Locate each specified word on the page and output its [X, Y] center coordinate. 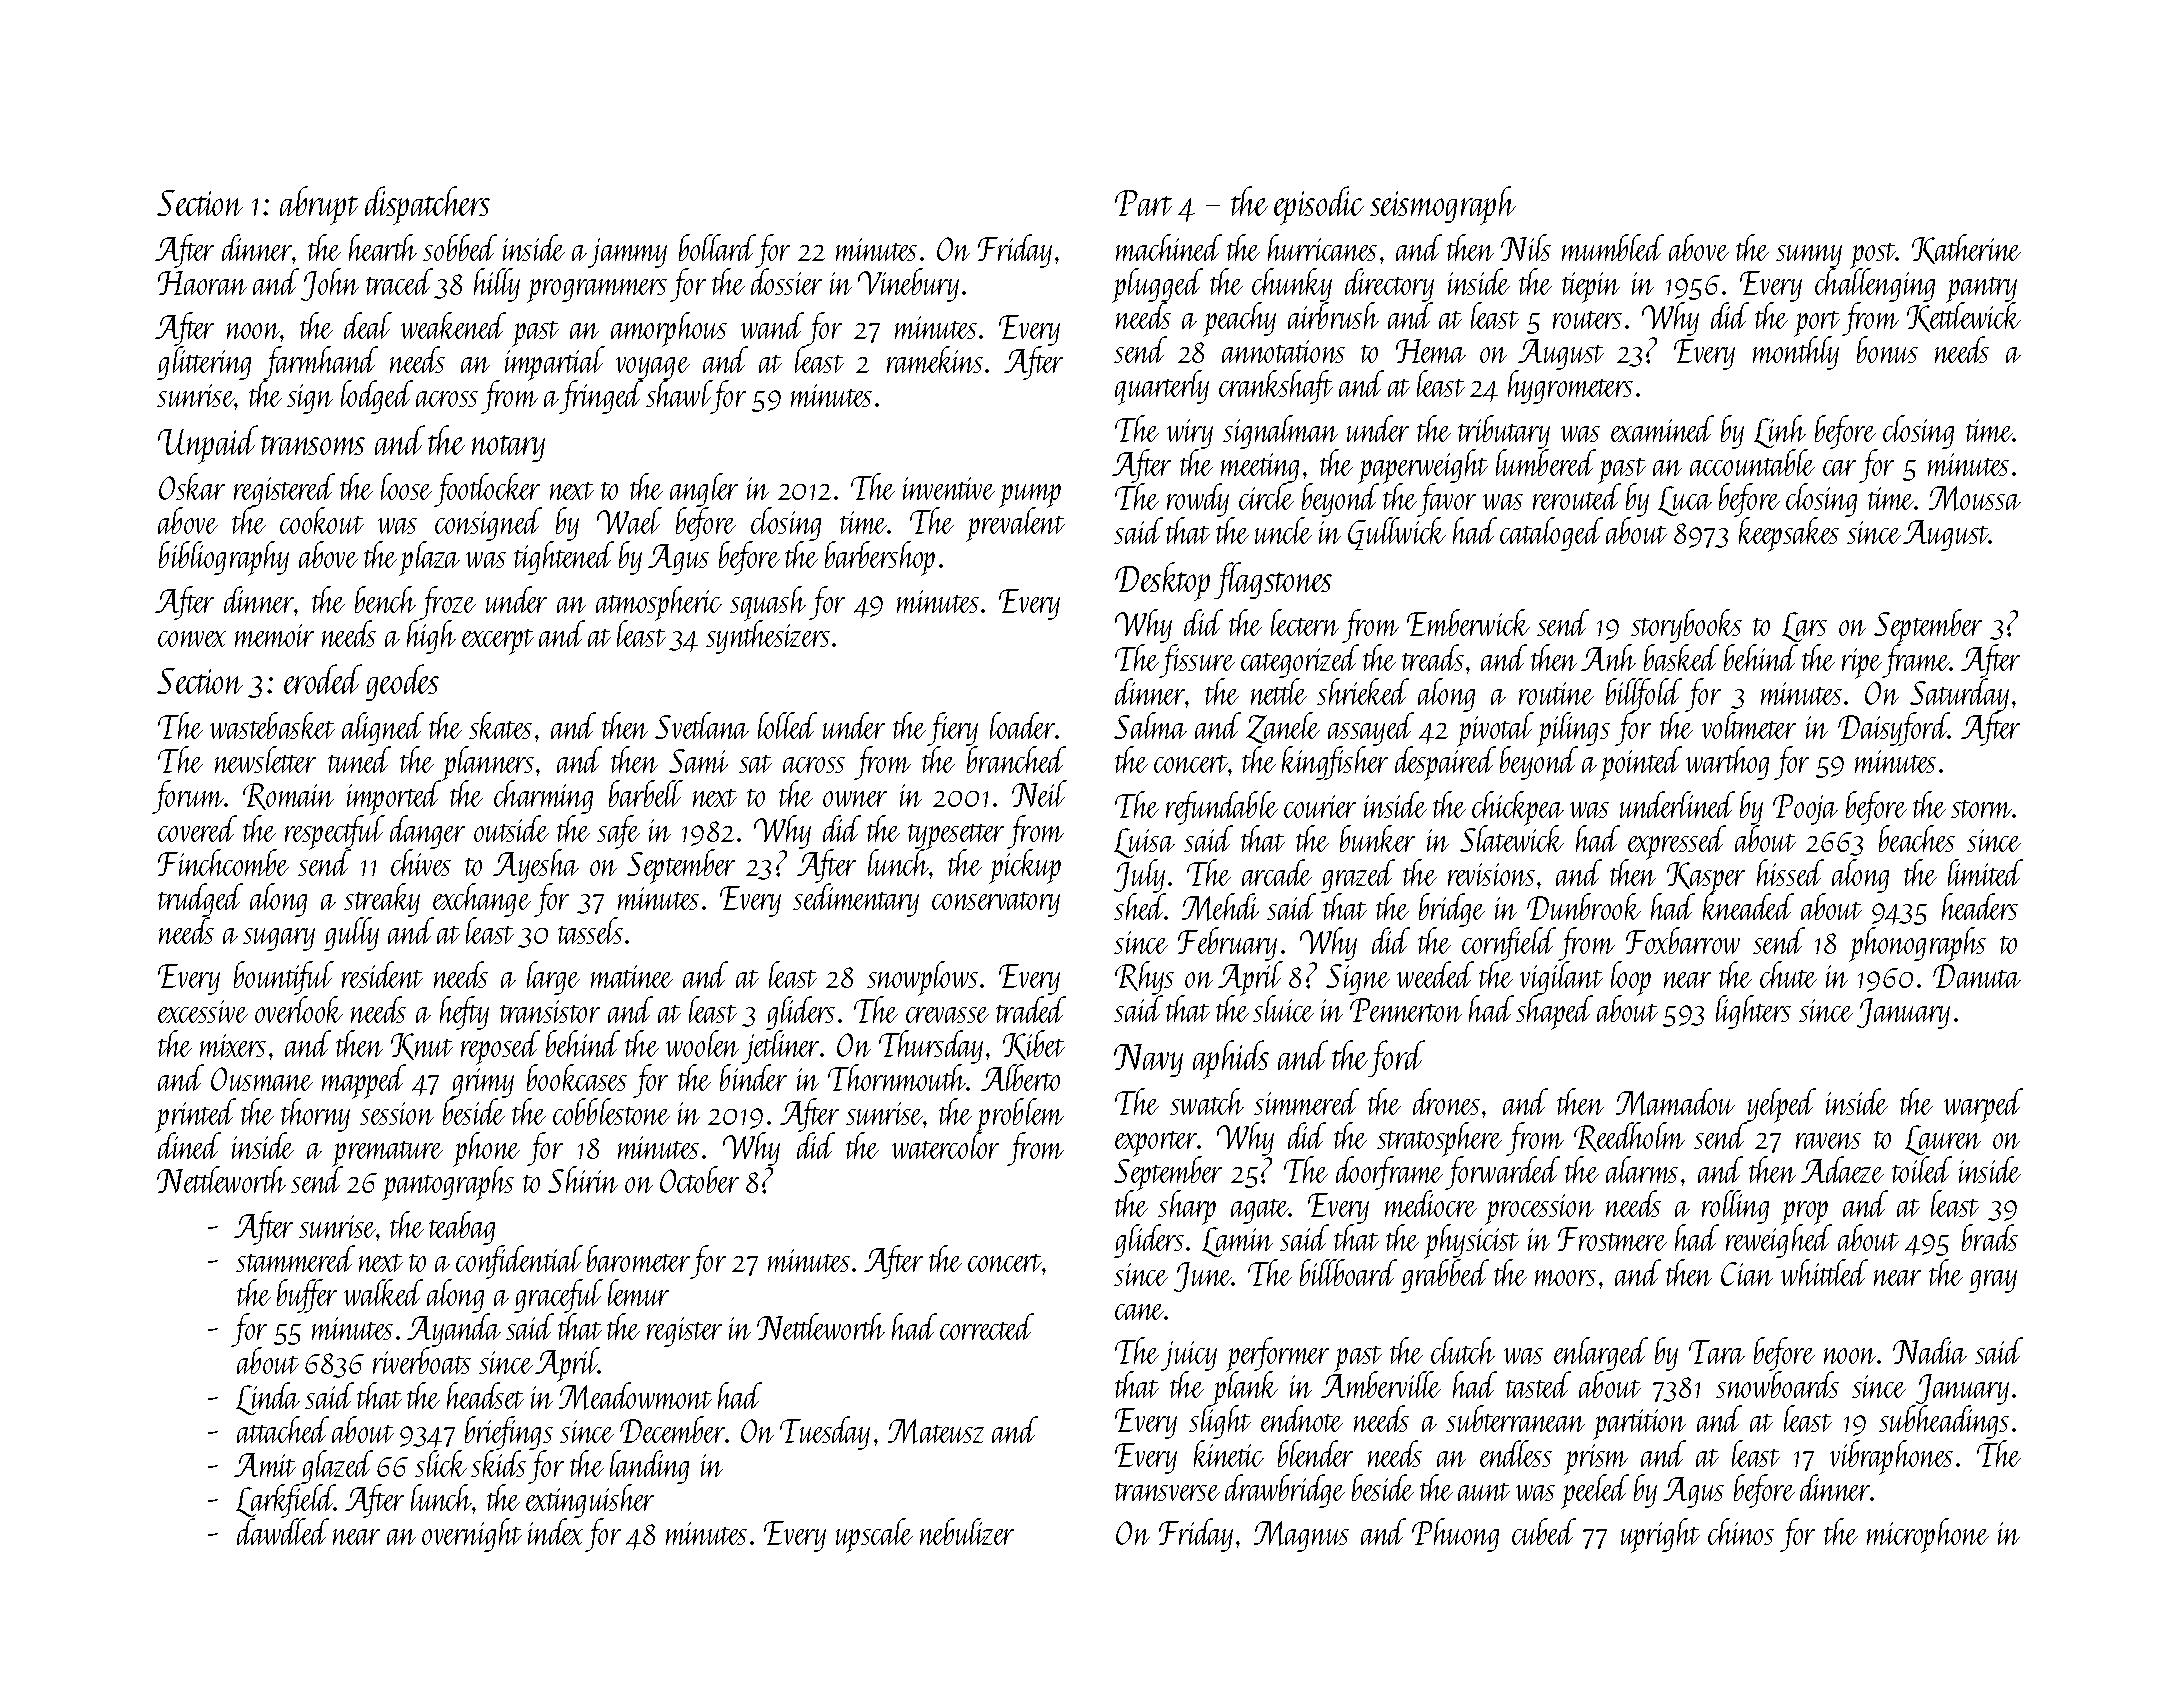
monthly [1796, 353]
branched [1016, 760]
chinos [1741, 1531]
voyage [653, 369]
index [555, 1532]
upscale [874, 1535]
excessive [203, 1011]
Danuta [1977, 976]
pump [1030, 496]
